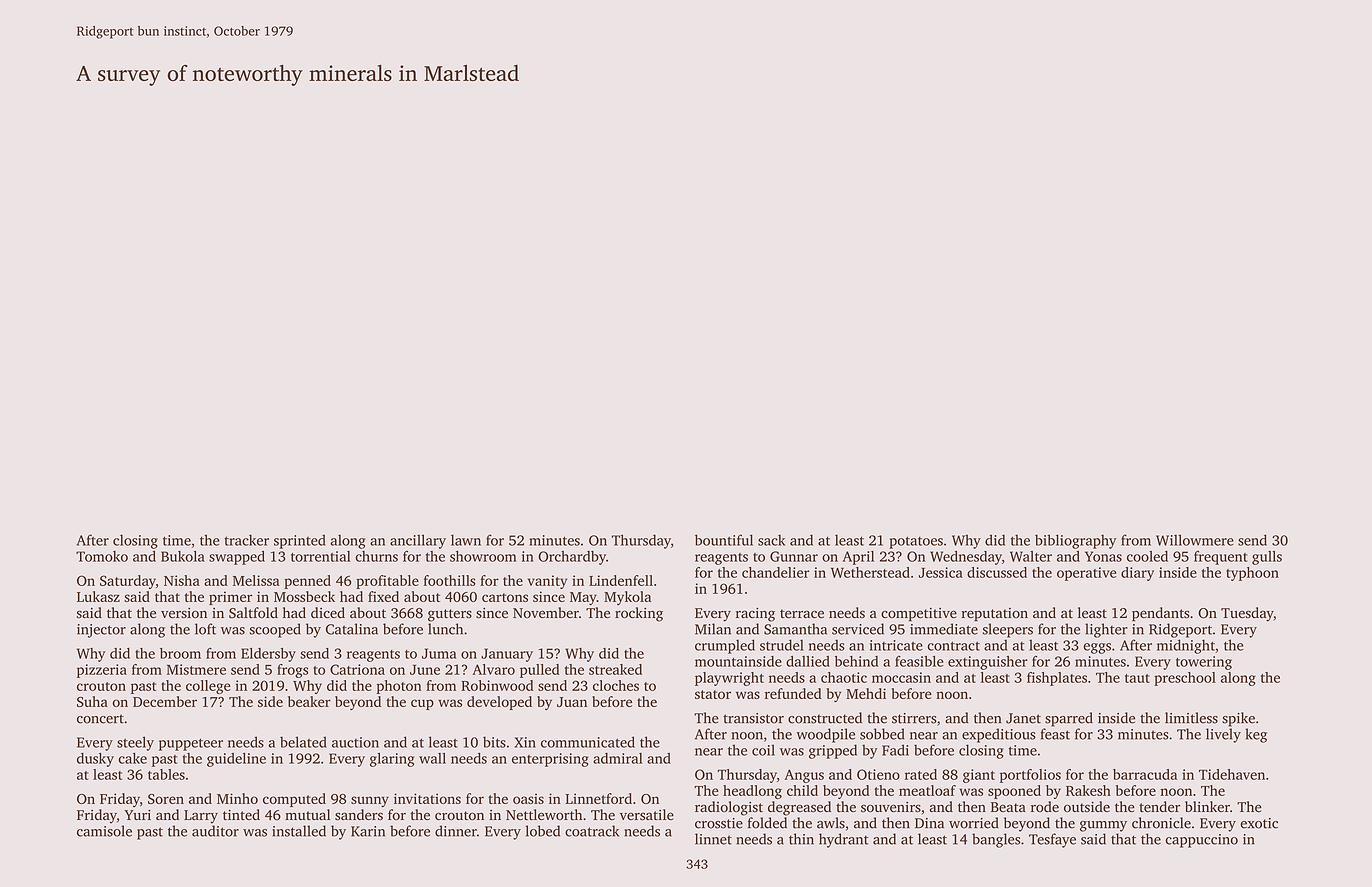  What do you see at coordinates (300, 541) in the screenshot?
I see `sprinted` at bounding box center [300, 541].
